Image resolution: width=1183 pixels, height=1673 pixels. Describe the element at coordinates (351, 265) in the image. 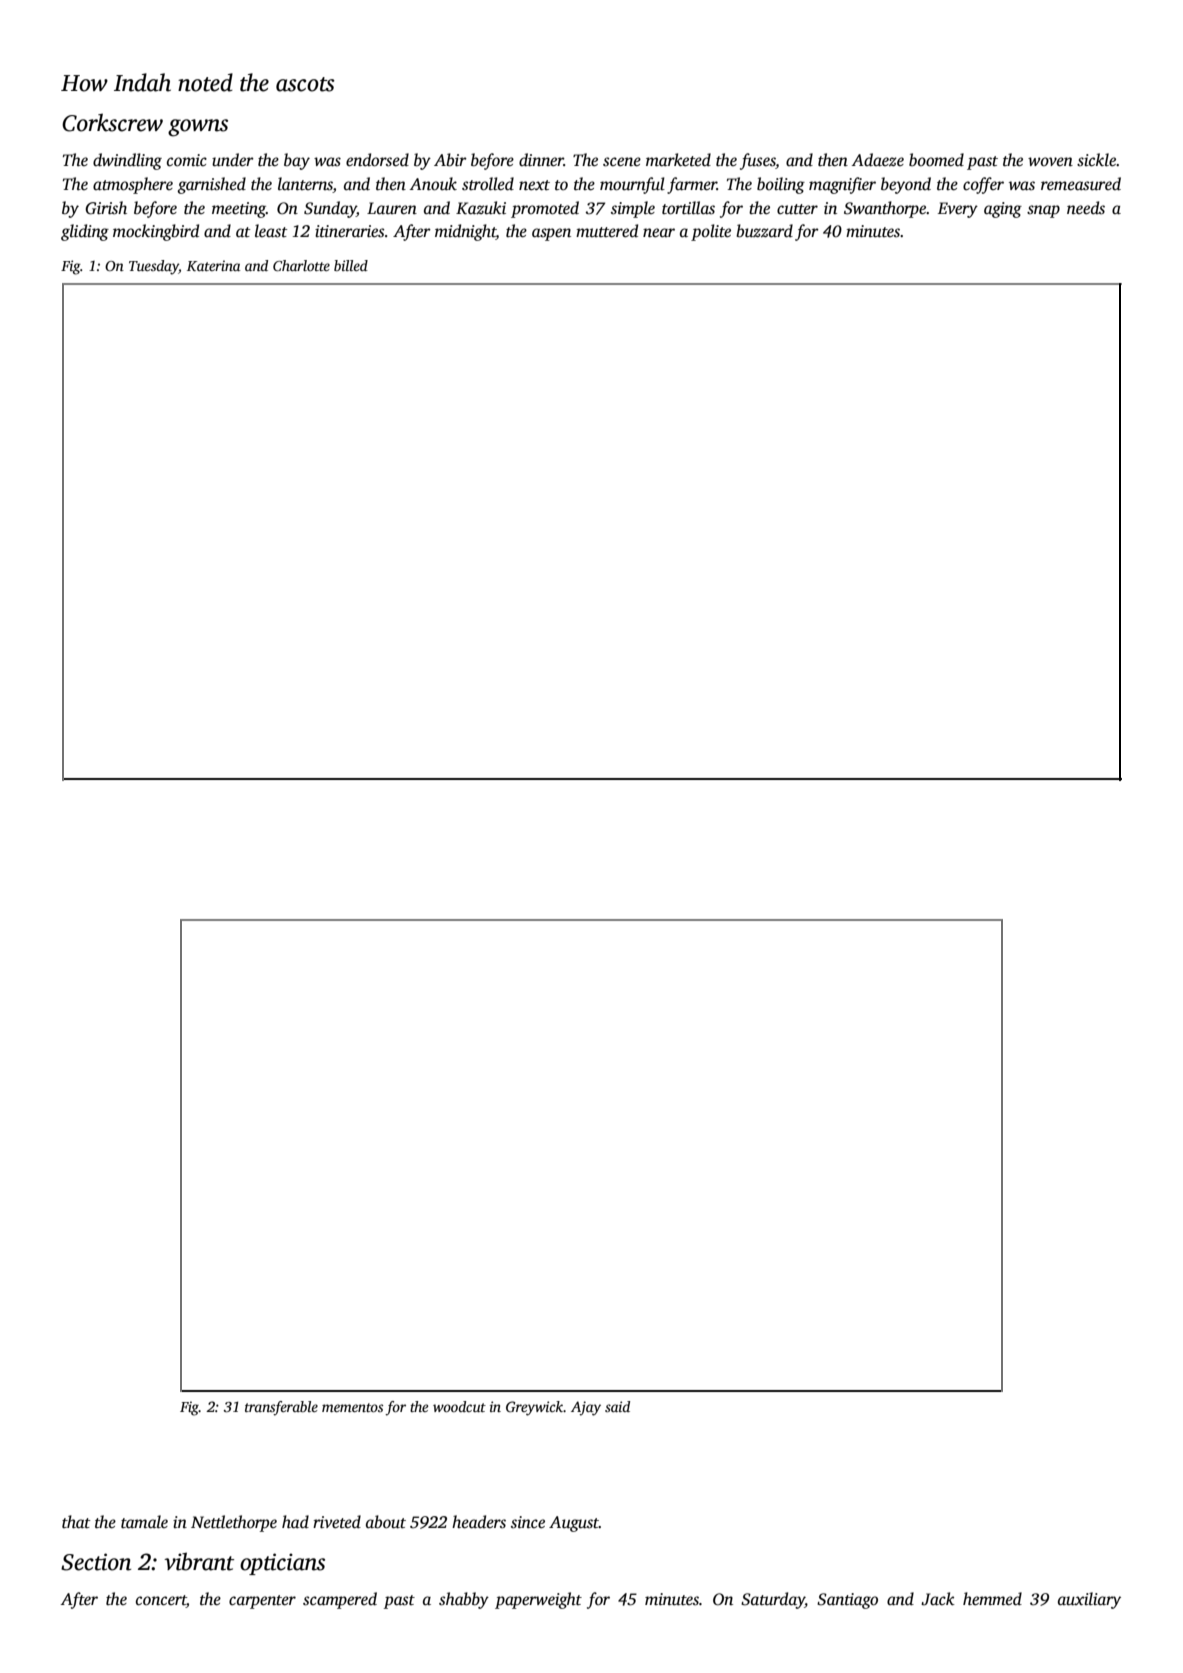

I see `billed` at that location.
